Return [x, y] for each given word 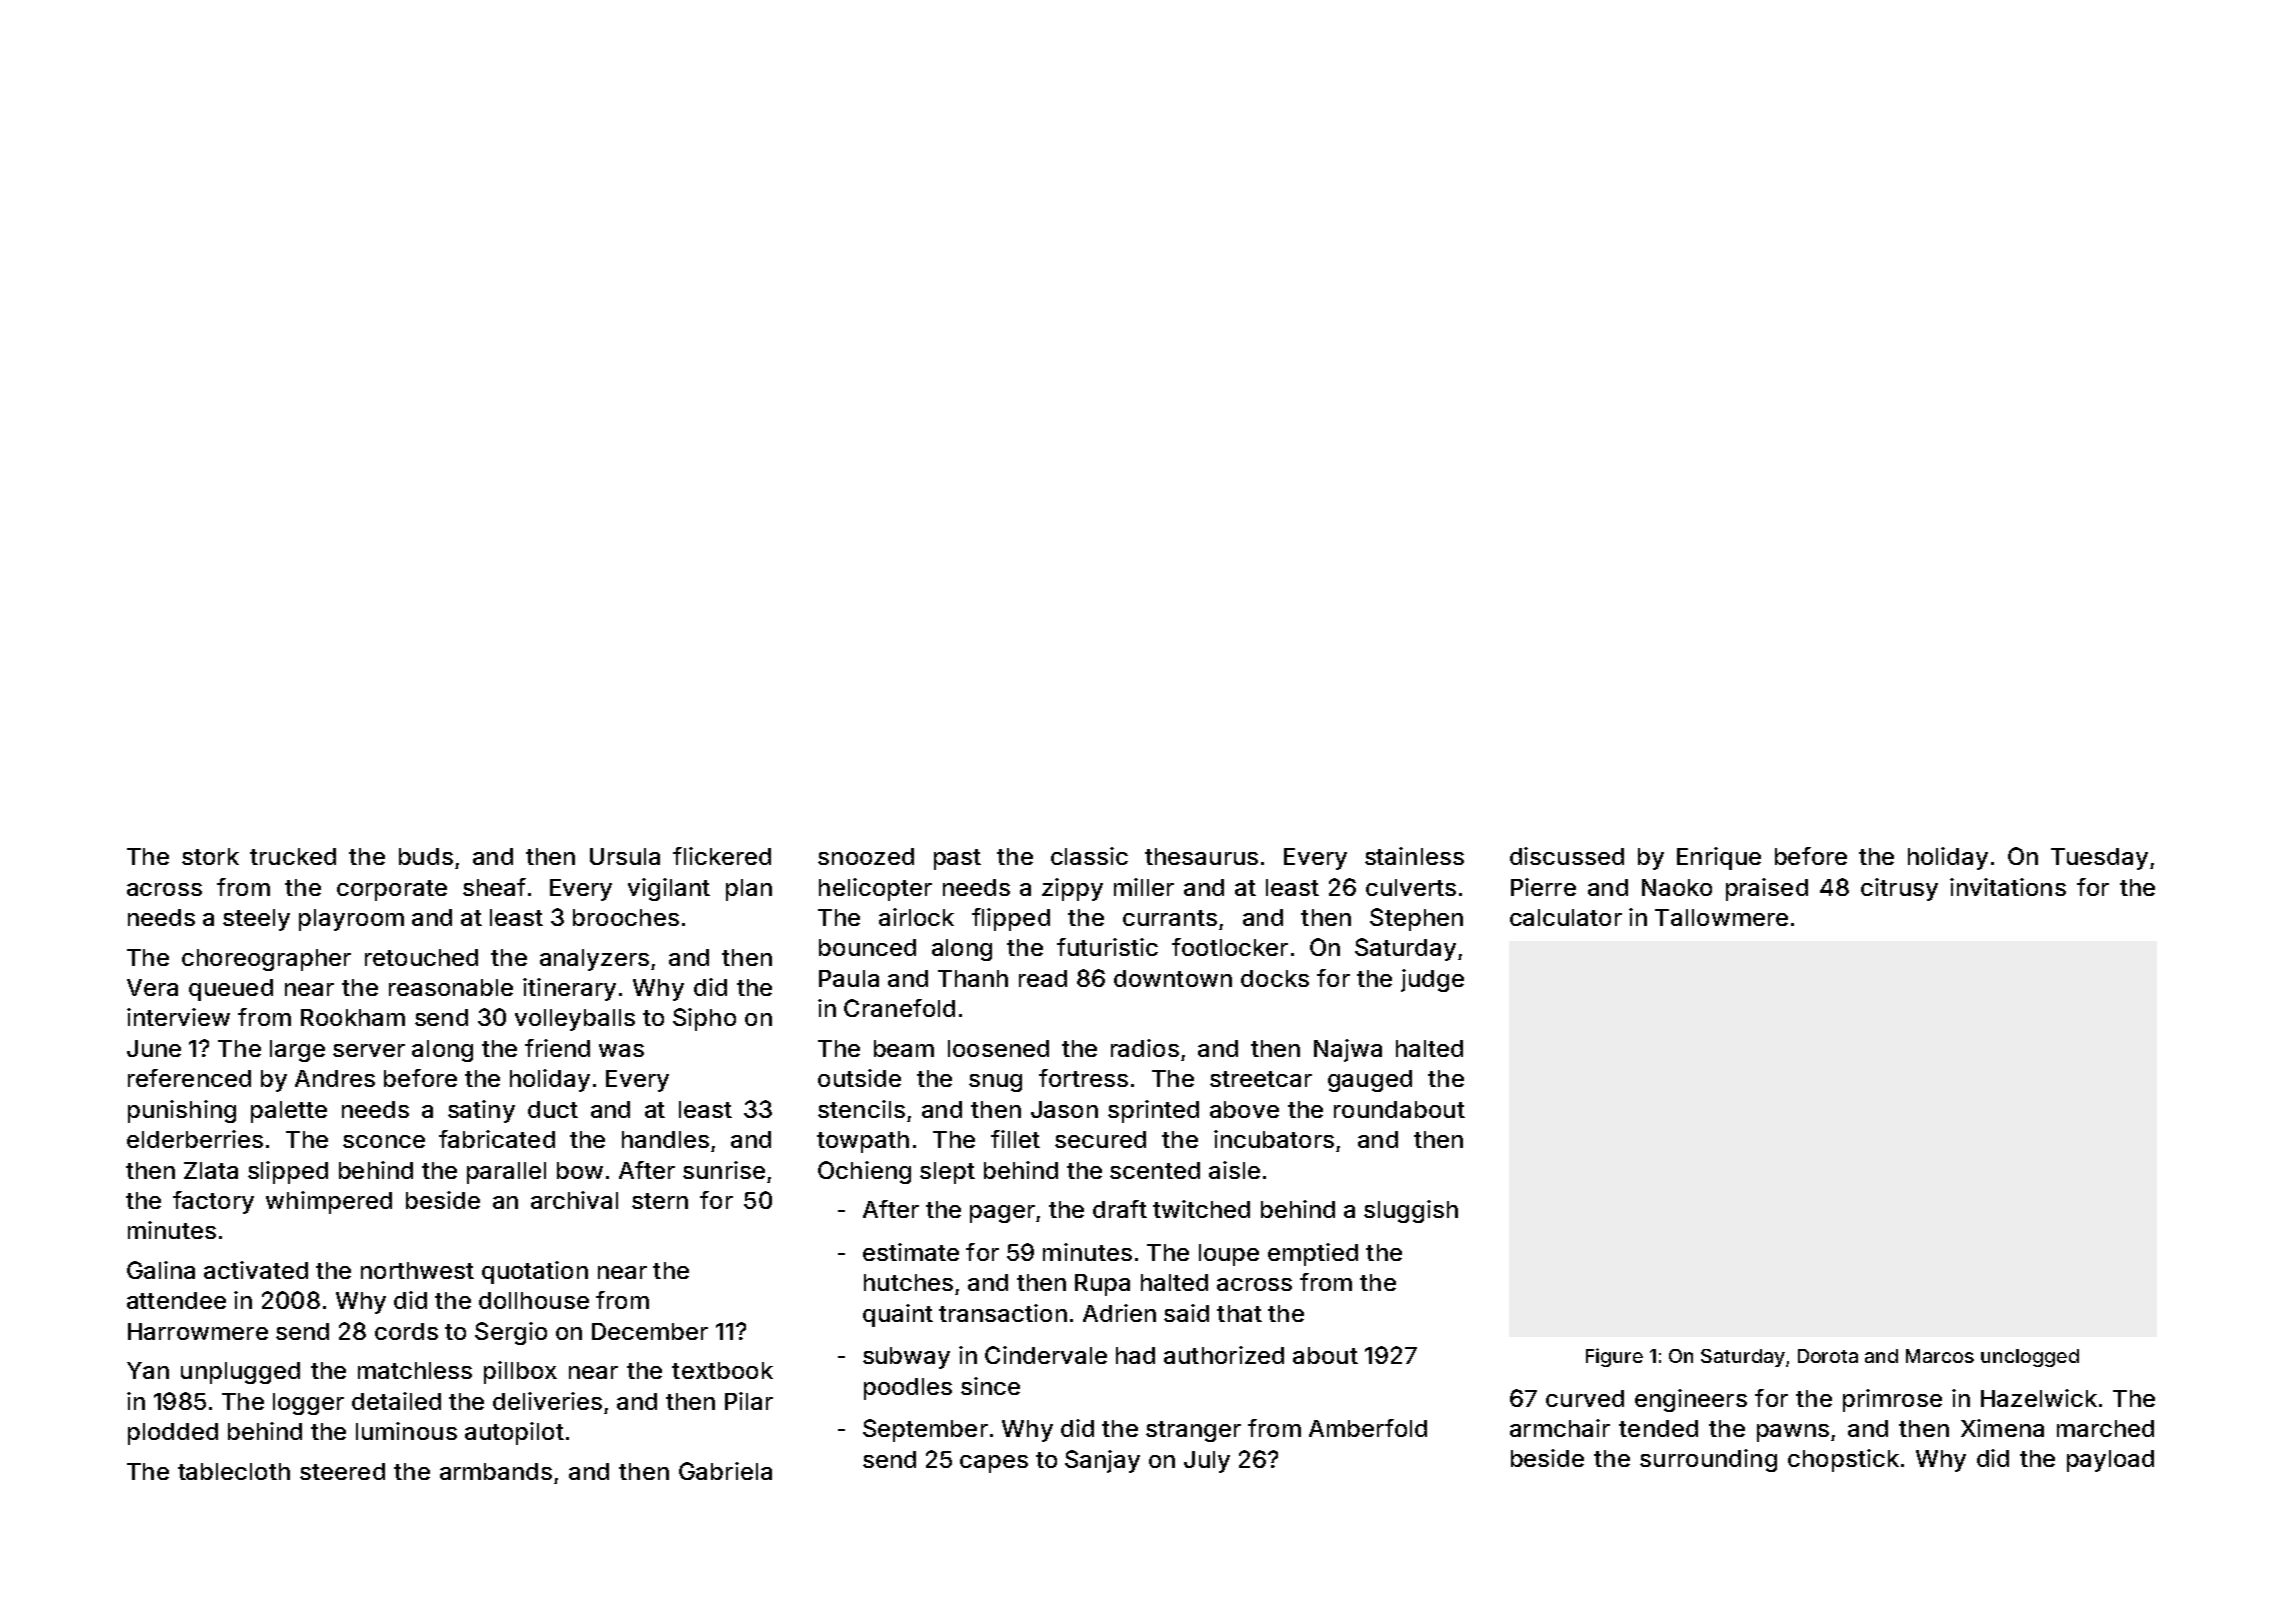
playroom [351, 920]
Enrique [1719, 858]
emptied [1313, 1254]
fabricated [497, 1139]
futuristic [1107, 947]
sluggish [1411, 1211]
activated [256, 1270]
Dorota [1828, 1356]
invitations [2008, 887]
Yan [148, 1370]
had [1135, 1355]
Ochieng [864, 1172]
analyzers [594, 960]
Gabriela [725, 1471]
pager [1002, 1214]
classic [1089, 856]
